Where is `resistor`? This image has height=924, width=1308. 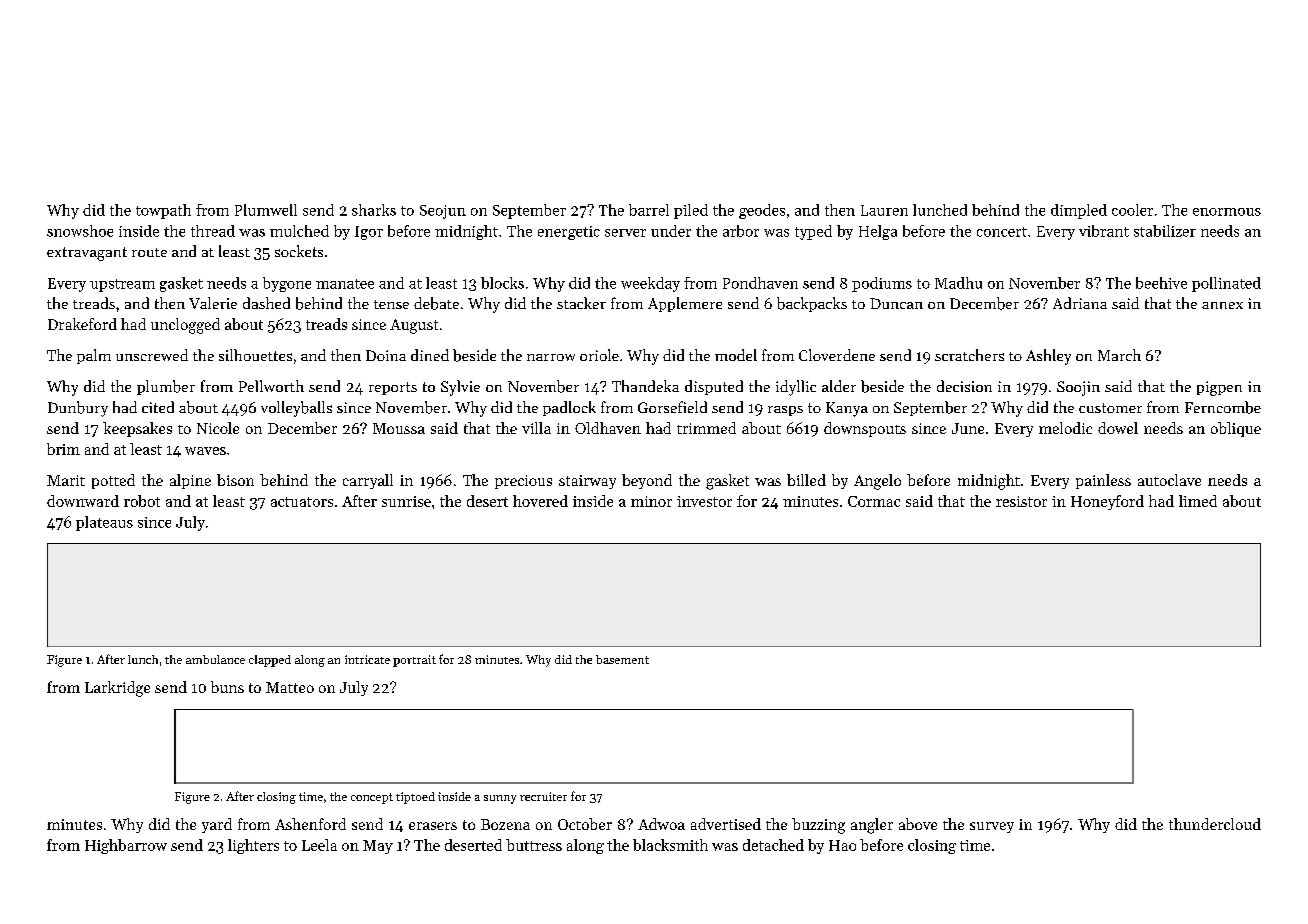 resistor is located at coordinates (1021, 501).
